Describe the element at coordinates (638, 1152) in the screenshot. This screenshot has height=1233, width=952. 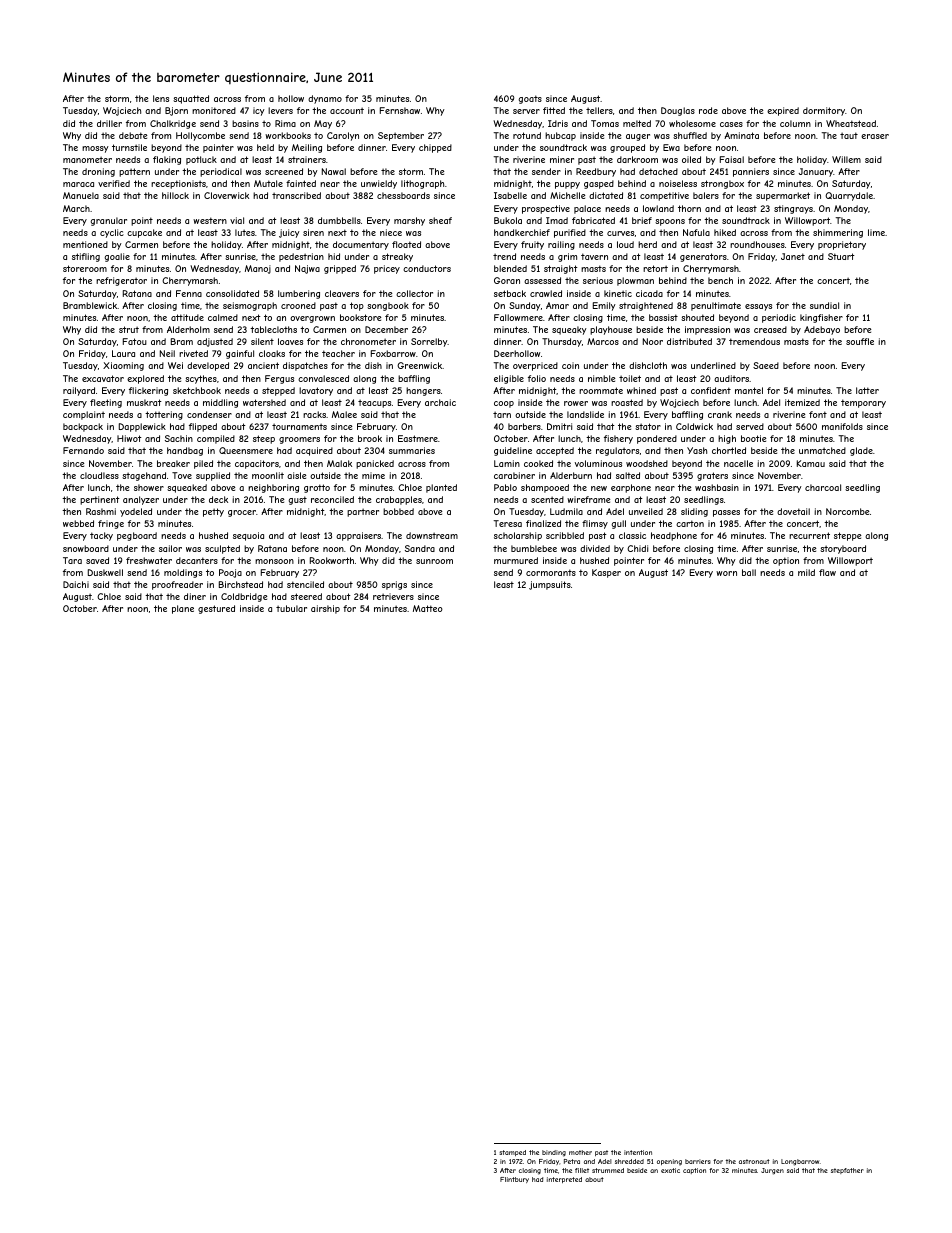
I see `intention` at that location.
